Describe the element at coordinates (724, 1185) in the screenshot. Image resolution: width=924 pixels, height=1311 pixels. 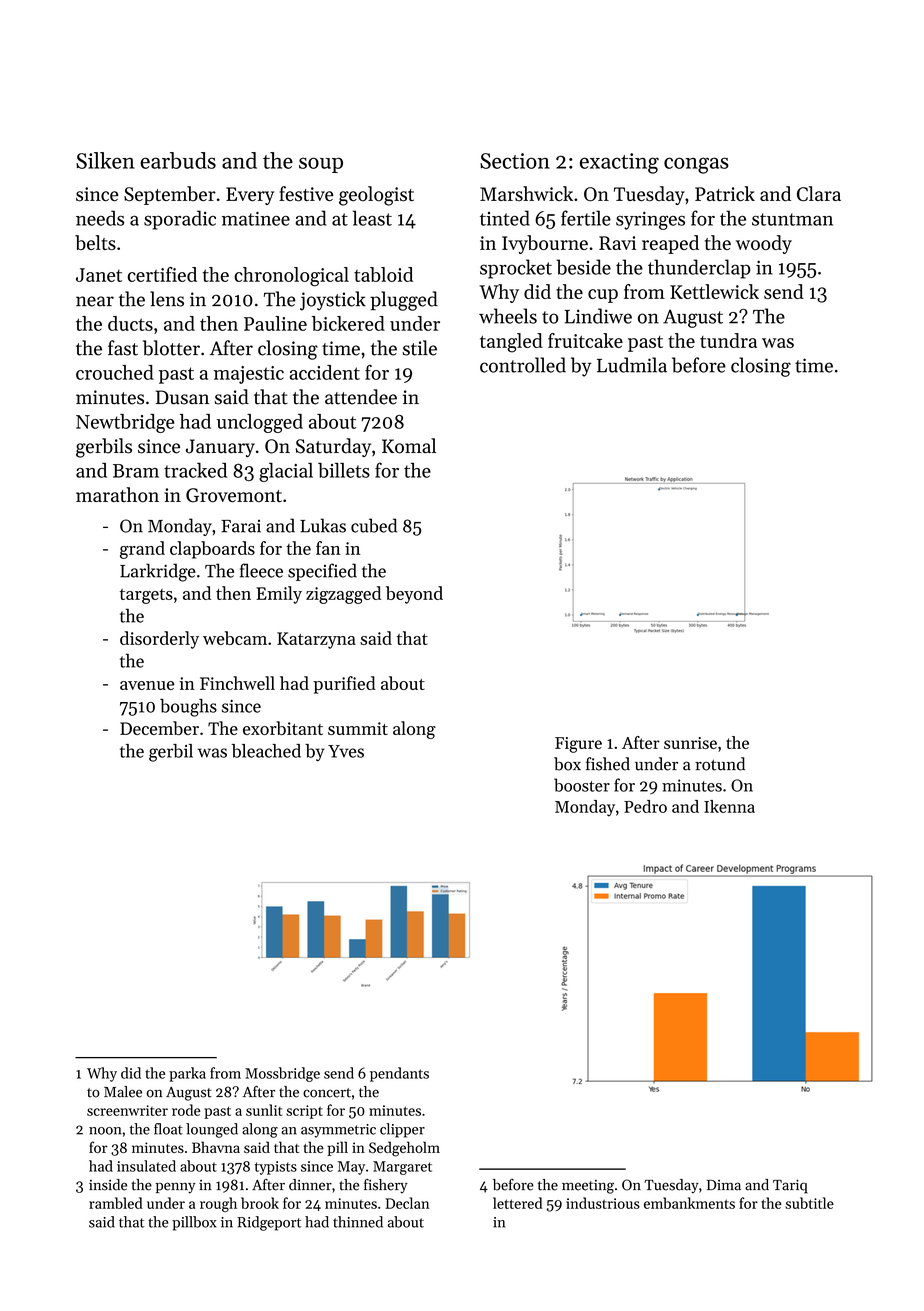
I see `Dima` at that location.
